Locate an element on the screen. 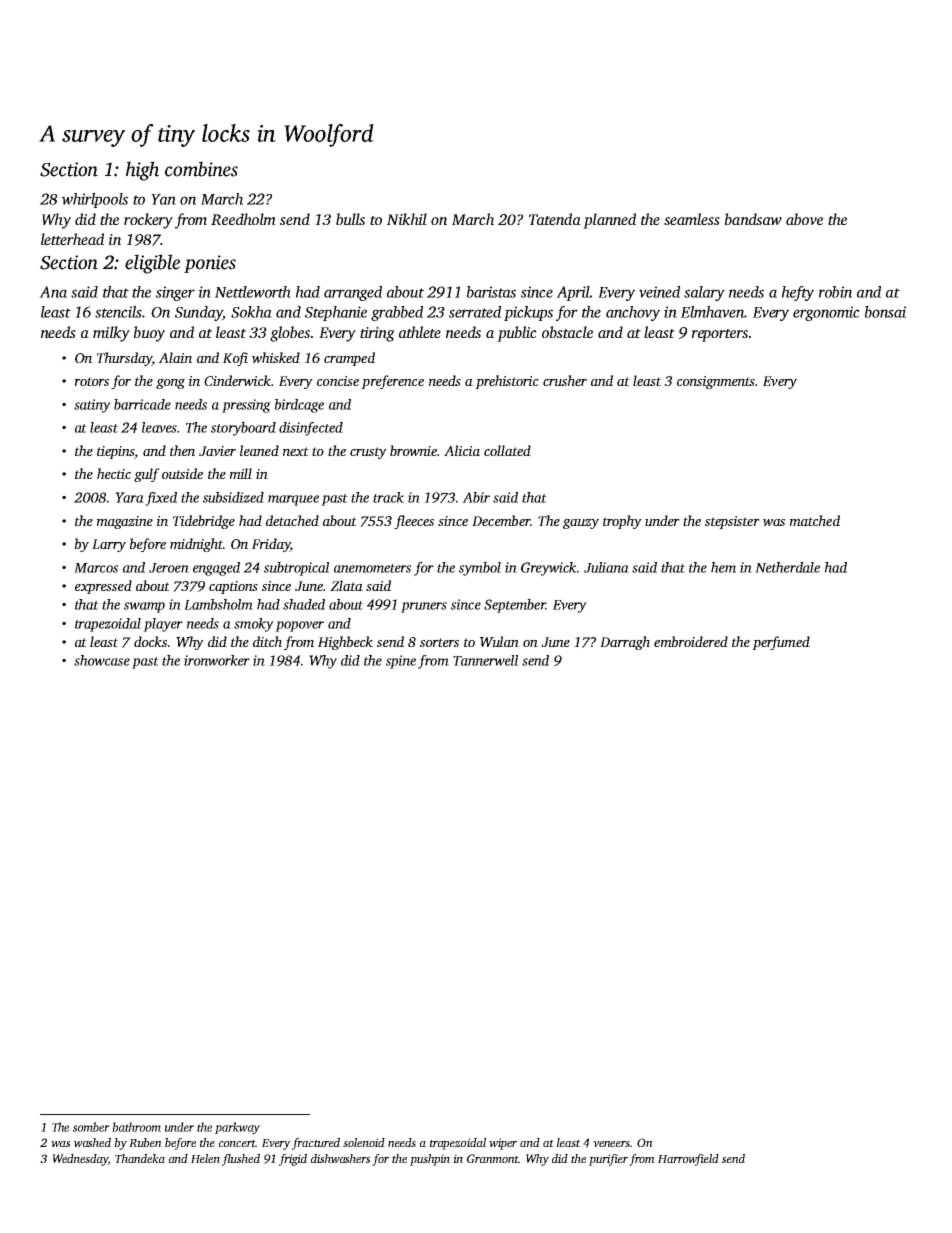 This screenshot has height=1233, width=952. Reedholm is located at coordinates (243, 219).
